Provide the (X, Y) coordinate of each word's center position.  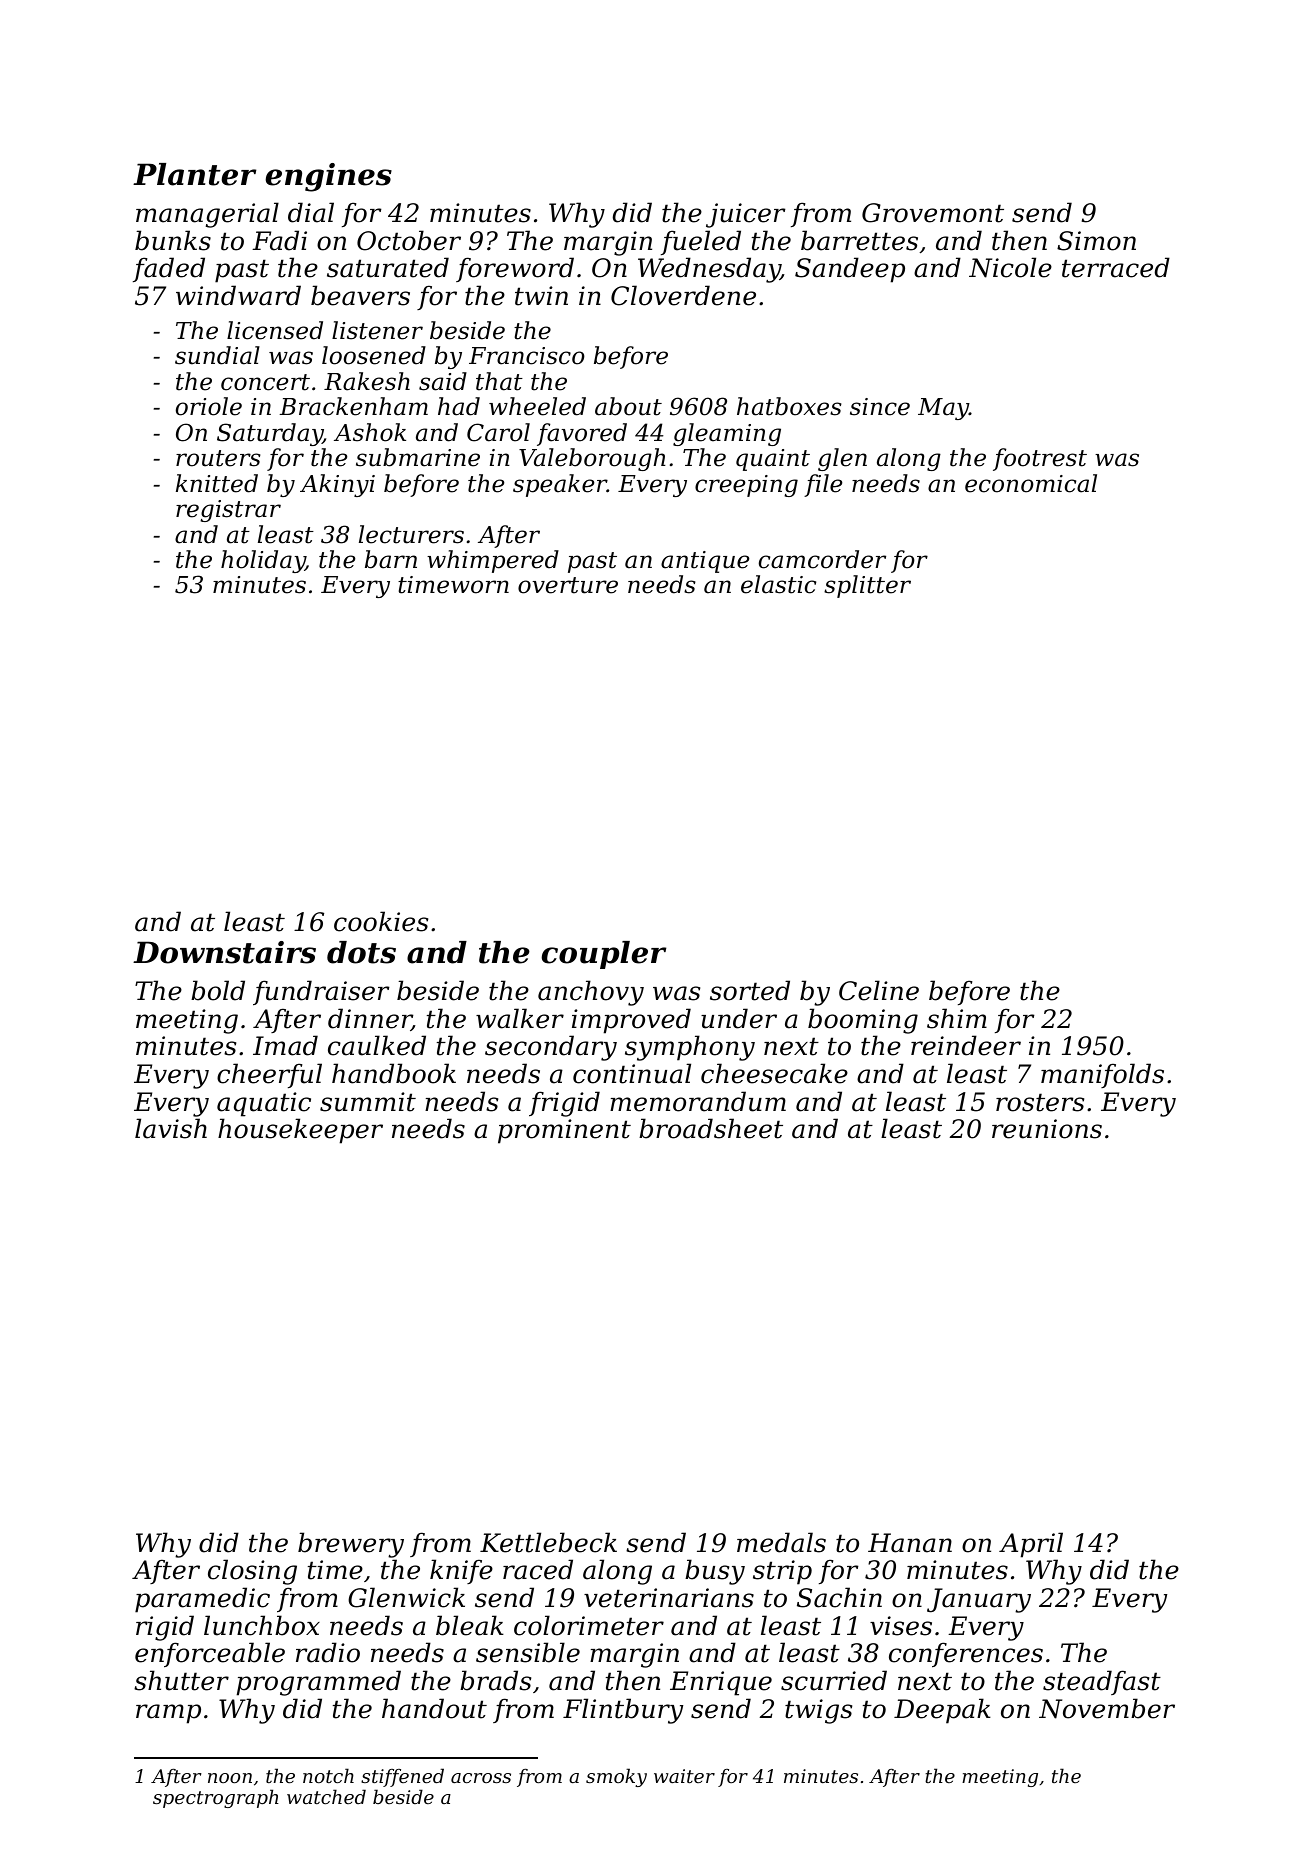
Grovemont (933, 213)
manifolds (1102, 1075)
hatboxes (789, 406)
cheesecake (774, 1073)
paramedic (202, 1600)
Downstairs (224, 952)
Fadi (279, 240)
